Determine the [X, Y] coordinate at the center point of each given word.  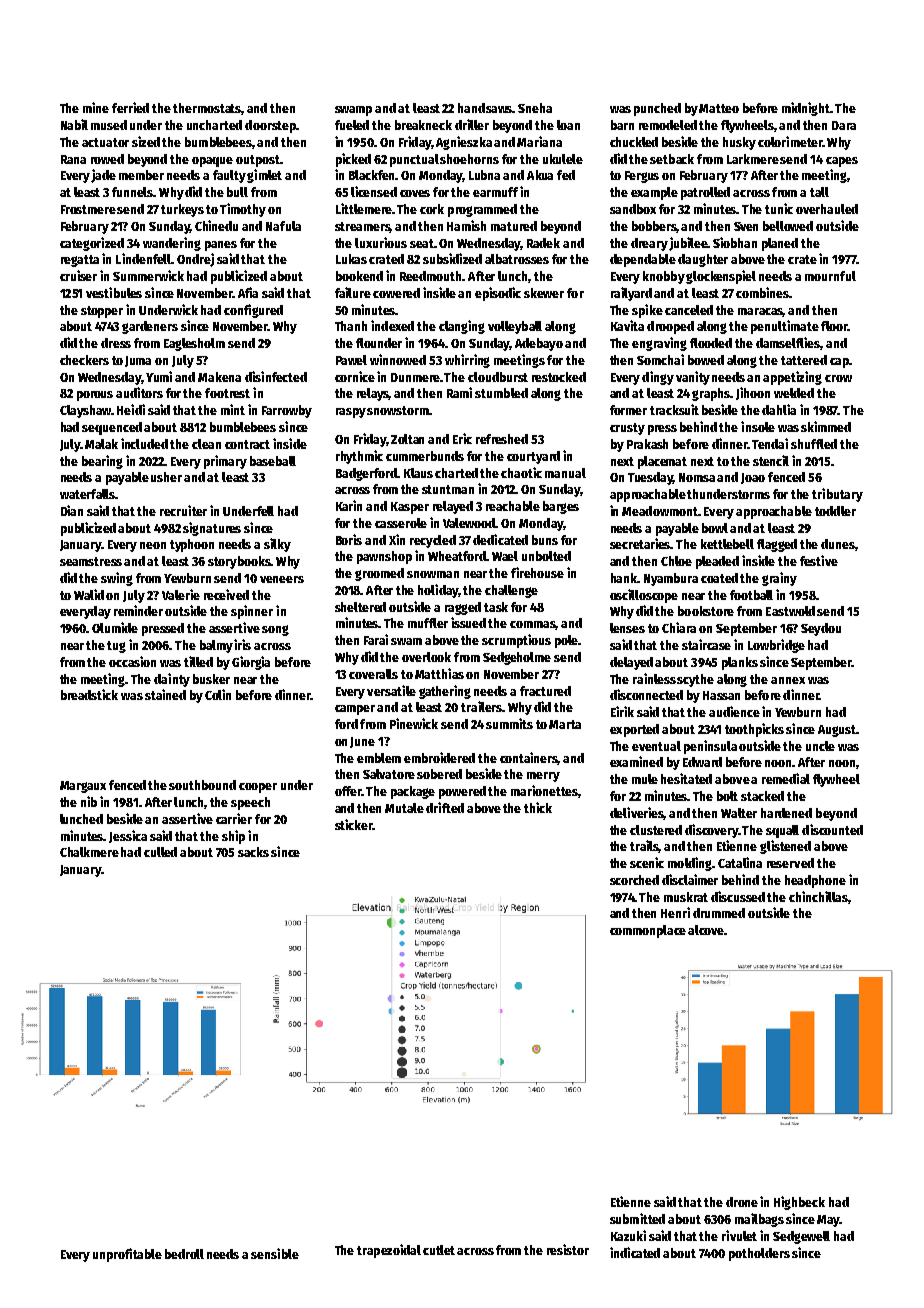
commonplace [648, 931]
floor [834, 326]
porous [95, 396]
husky [739, 143]
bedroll [184, 1254]
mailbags [759, 1220]
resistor [568, 1249]
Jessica [128, 836]
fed [566, 175]
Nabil [74, 124]
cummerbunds [425, 456]
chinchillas [818, 896]
